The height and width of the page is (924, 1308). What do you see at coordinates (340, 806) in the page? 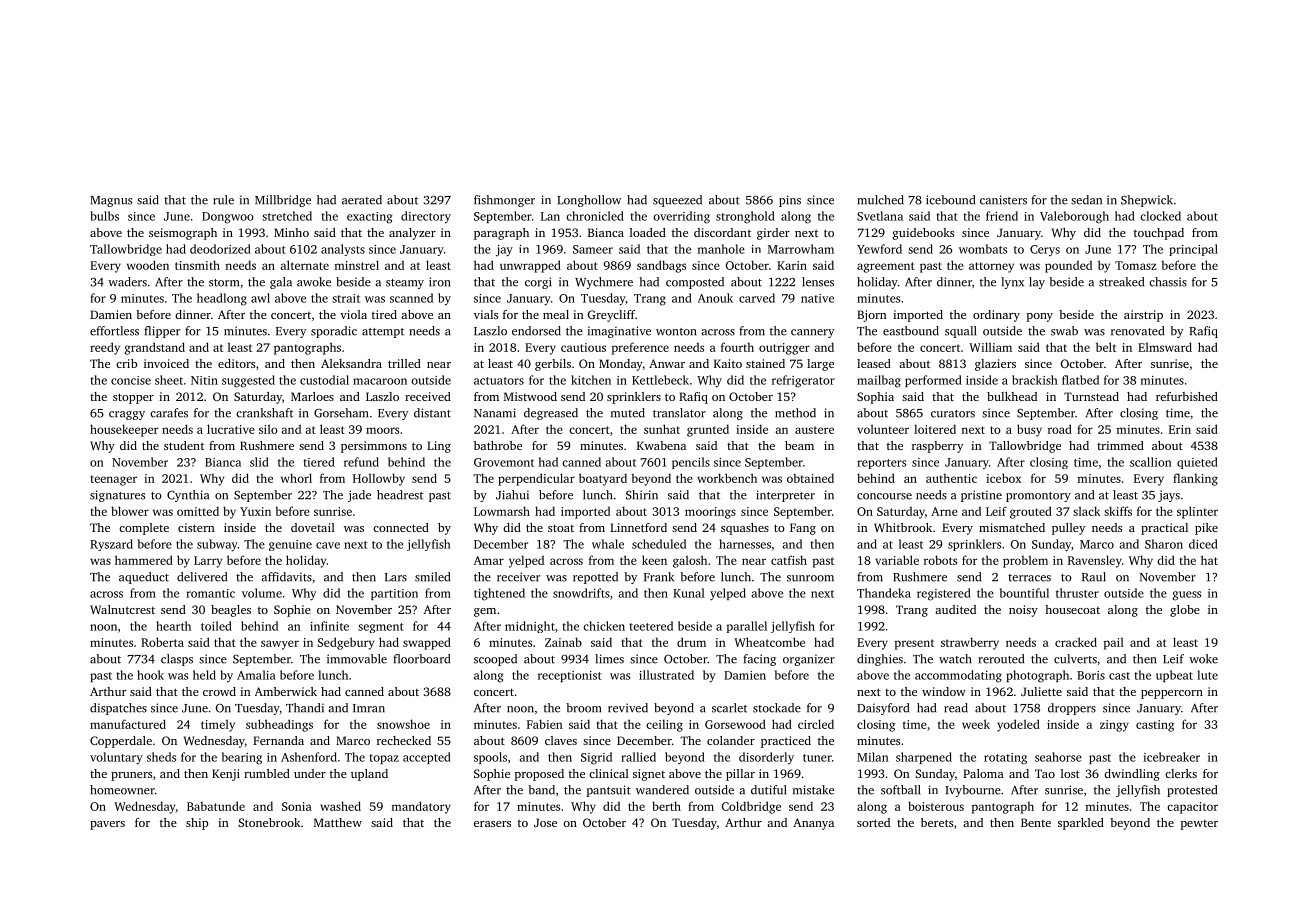
I see `washed` at bounding box center [340, 806].
